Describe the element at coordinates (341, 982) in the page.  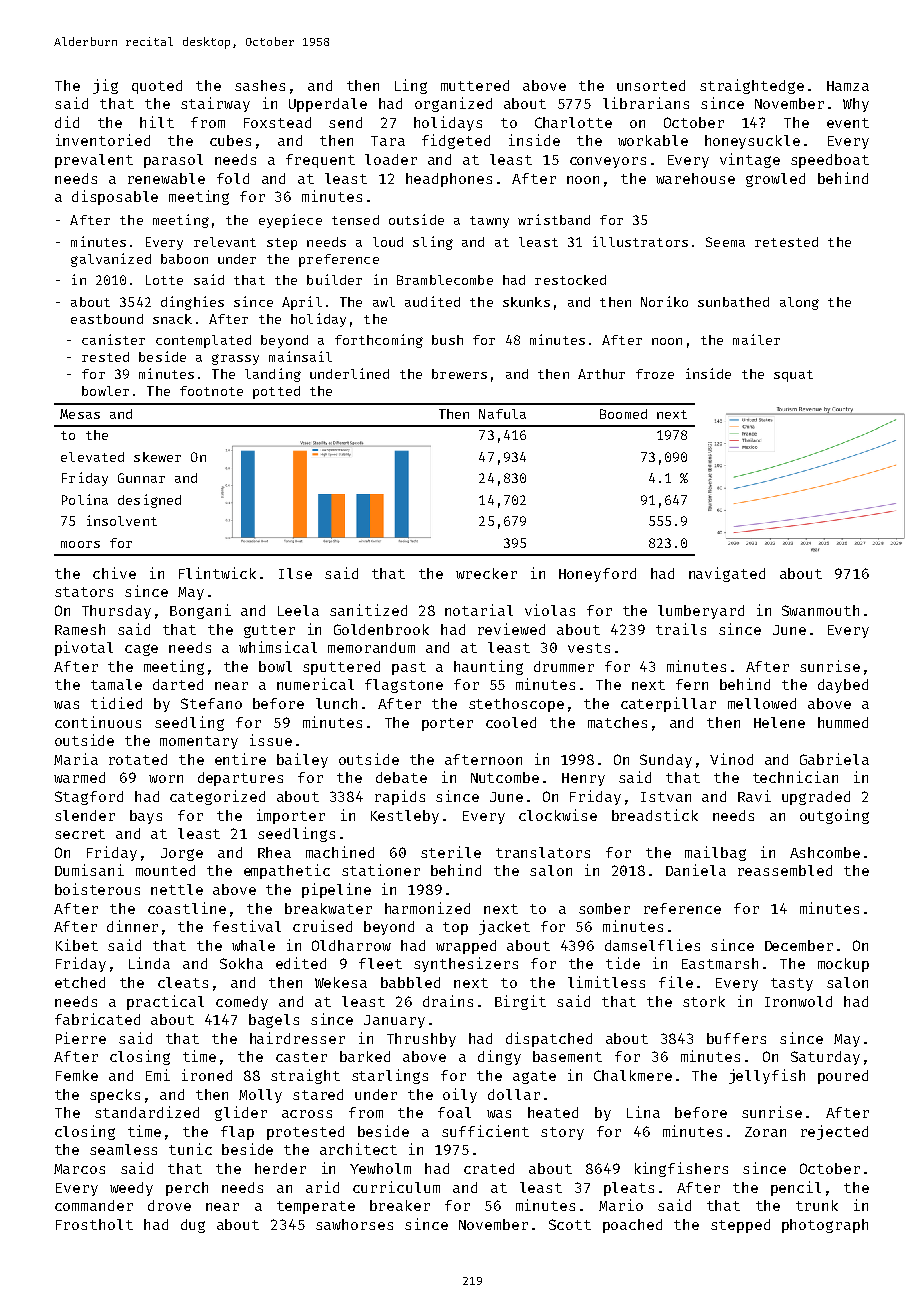
I see `Wekesa` at that location.
